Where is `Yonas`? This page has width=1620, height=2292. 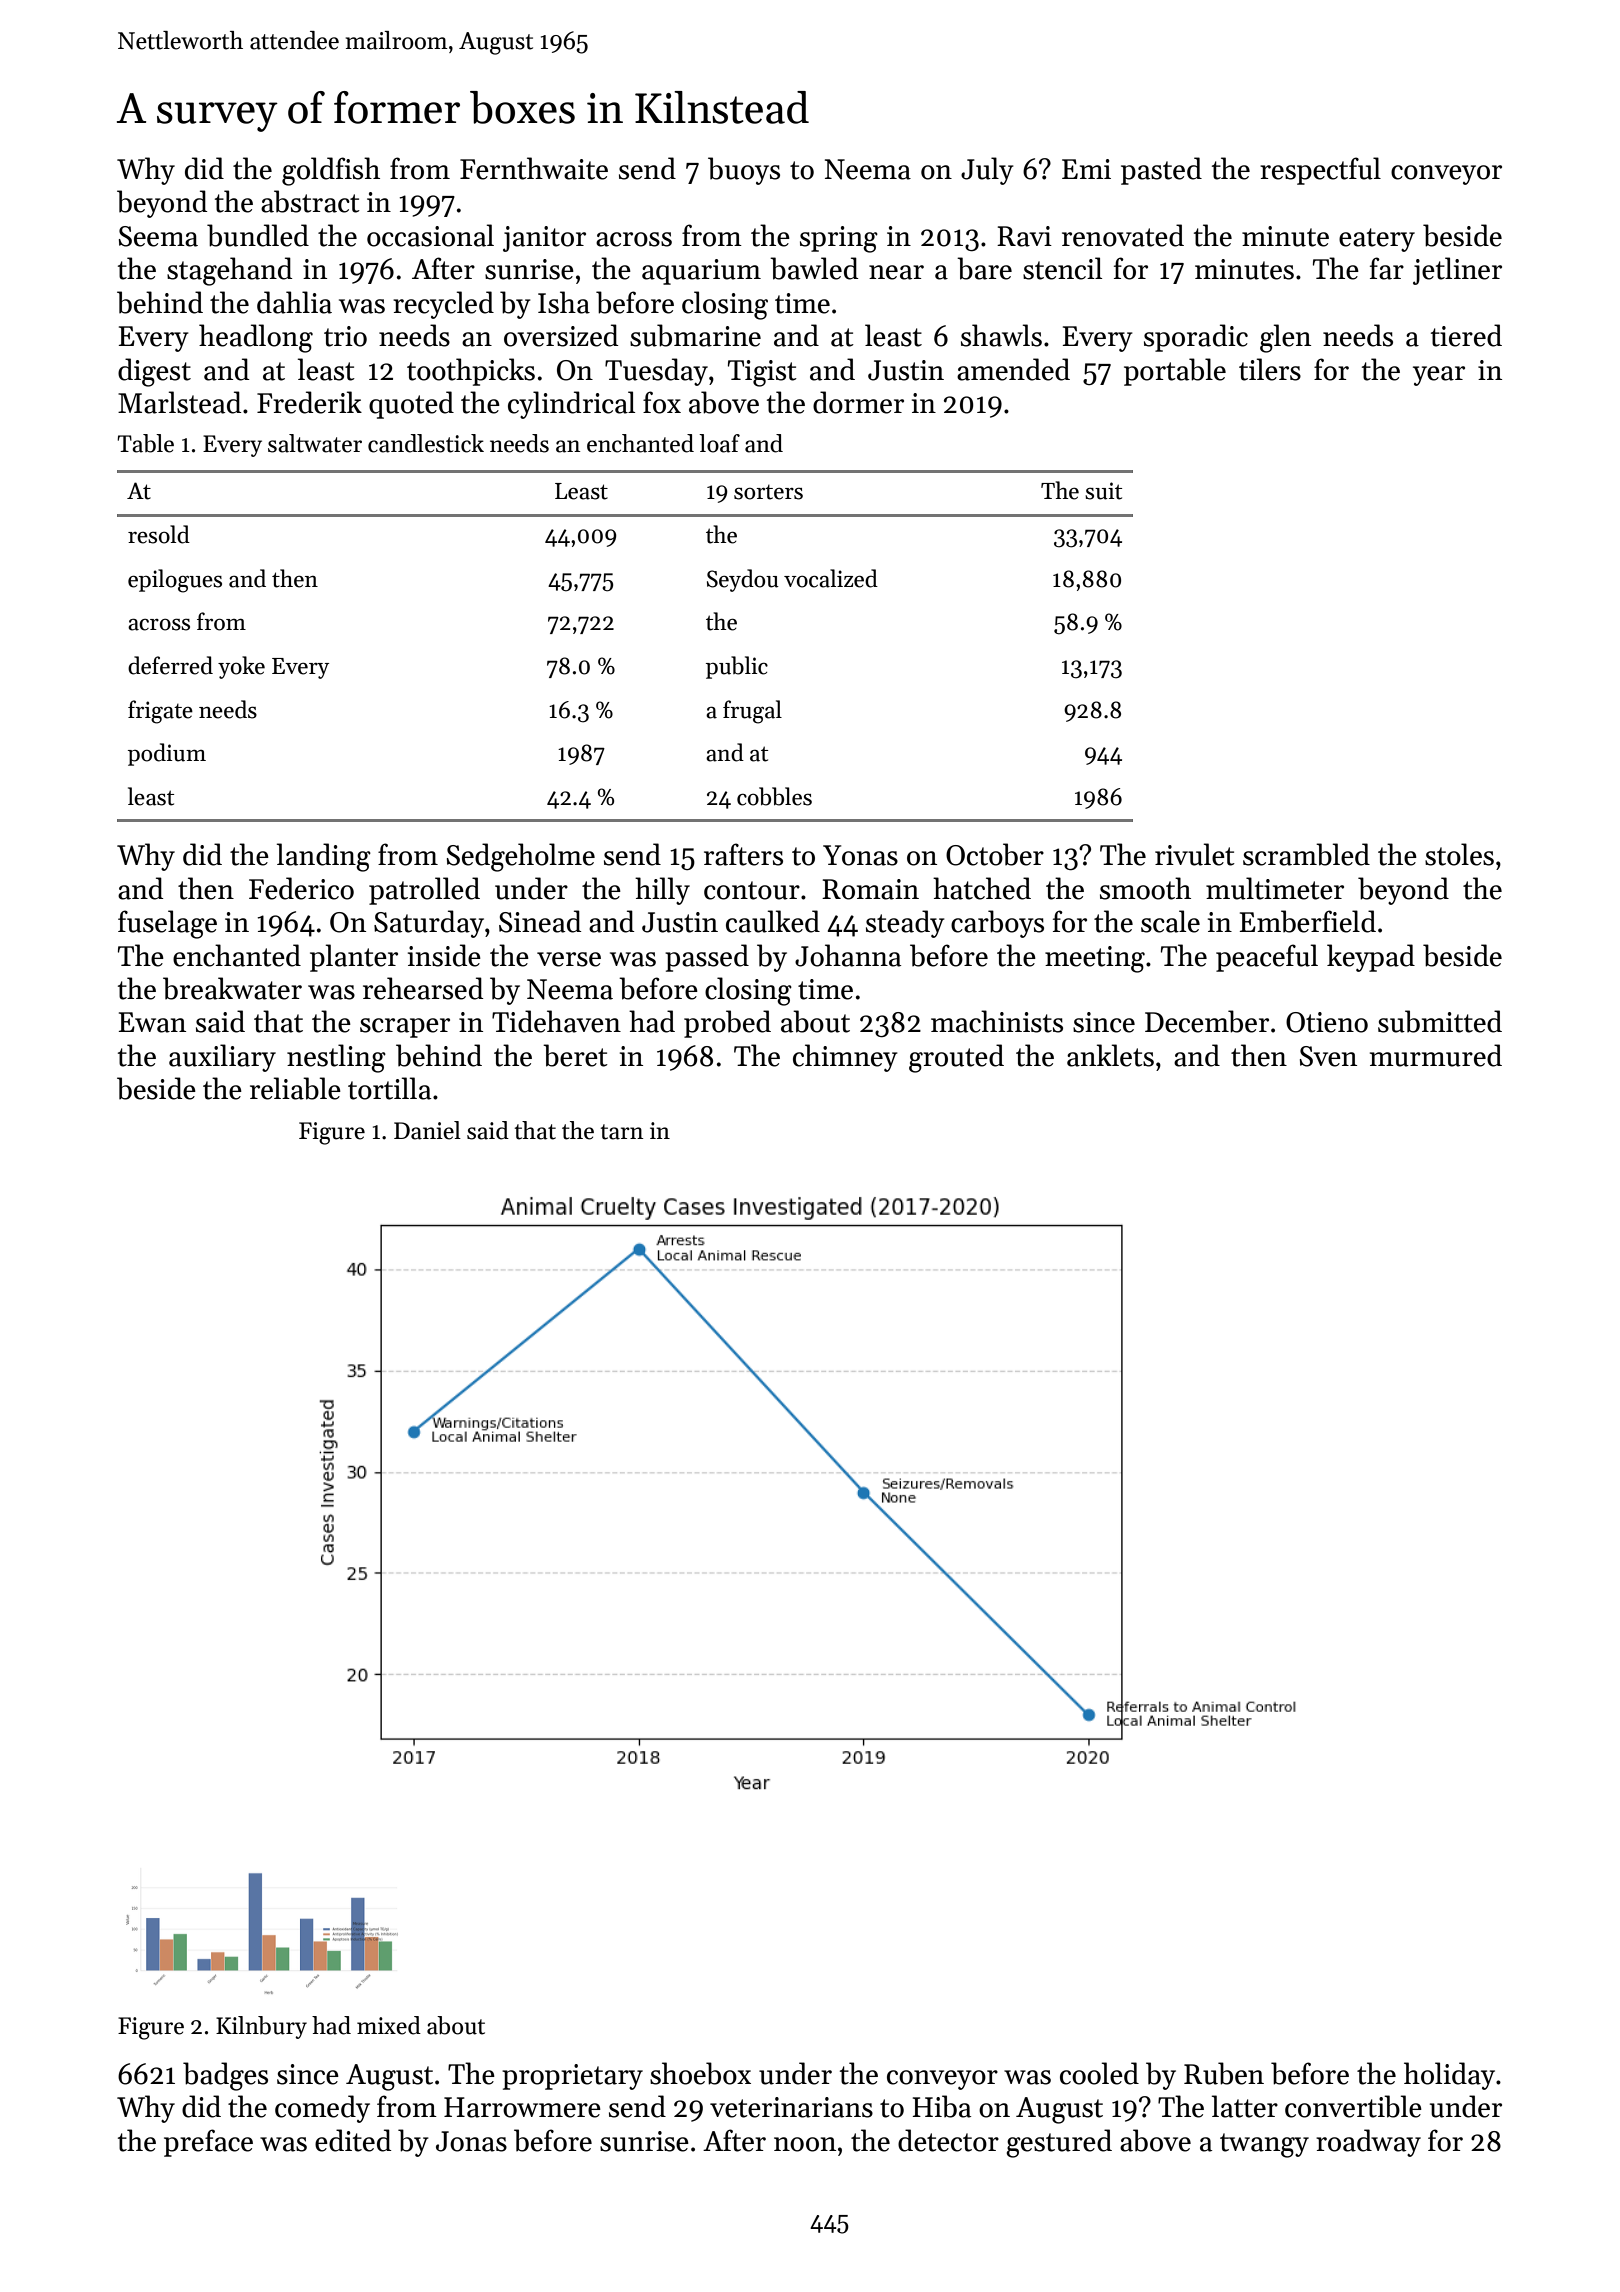
Yonas is located at coordinates (860, 855).
